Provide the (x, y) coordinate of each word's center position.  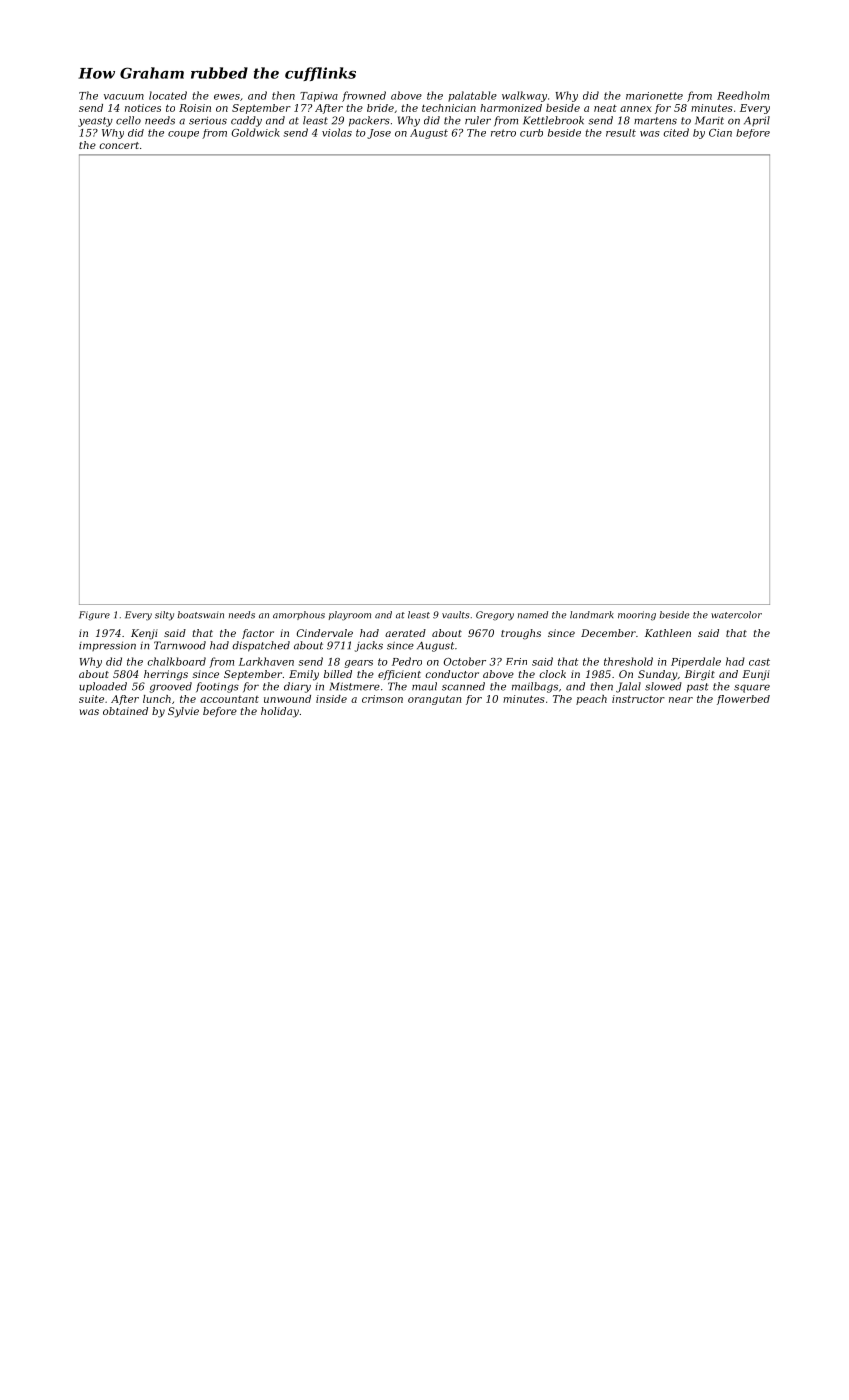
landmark (592, 615)
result (621, 133)
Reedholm (743, 95)
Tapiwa (319, 97)
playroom (350, 616)
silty (164, 616)
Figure (94, 616)
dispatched (261, 646)
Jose (379, 134)
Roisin (195, 108)
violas (337, 132)
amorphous (299, 615)
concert (119, 145)
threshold (628, 661)
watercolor (736, 615)
